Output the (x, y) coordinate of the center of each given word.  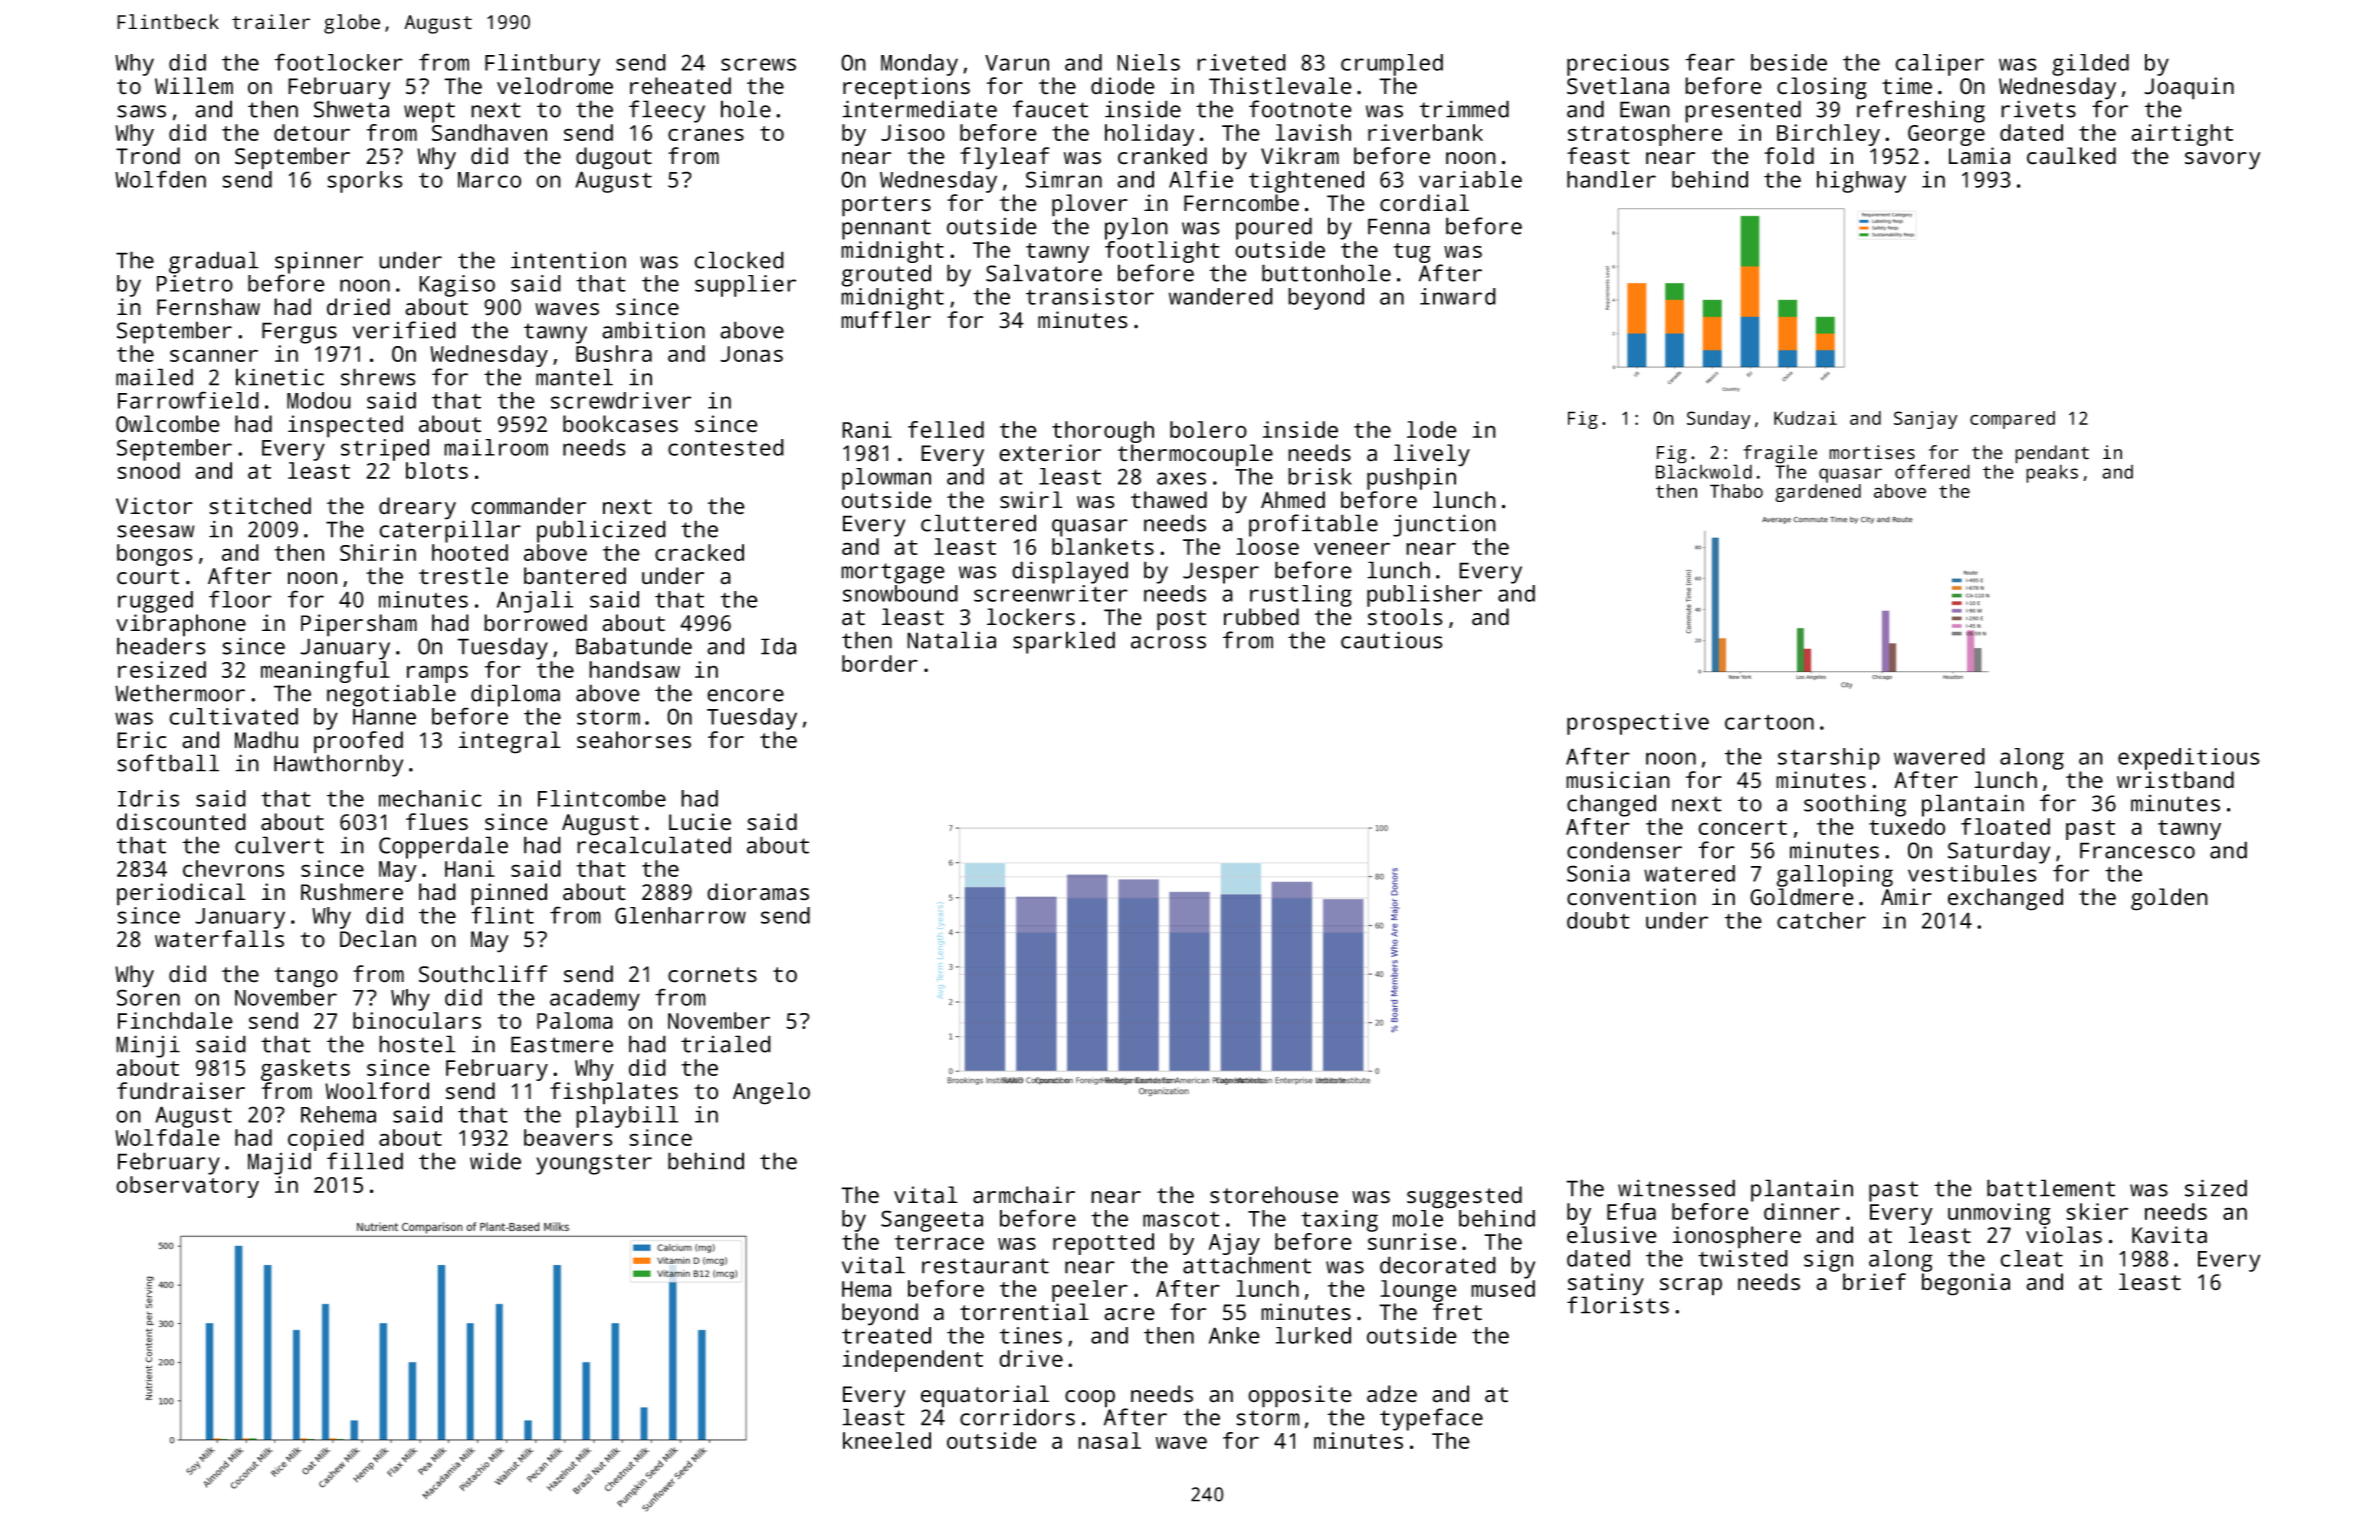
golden (2169, 899)
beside (1789, 62)
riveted (1241, 62)
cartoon (1769, 722)
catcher (1821, 920)
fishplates (614, 1093)
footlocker (338, 62)
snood (148, 470)
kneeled (887, 1440)
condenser (1624, 850)
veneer (1352, 548)
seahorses (634, 740)
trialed (726, 1044)
